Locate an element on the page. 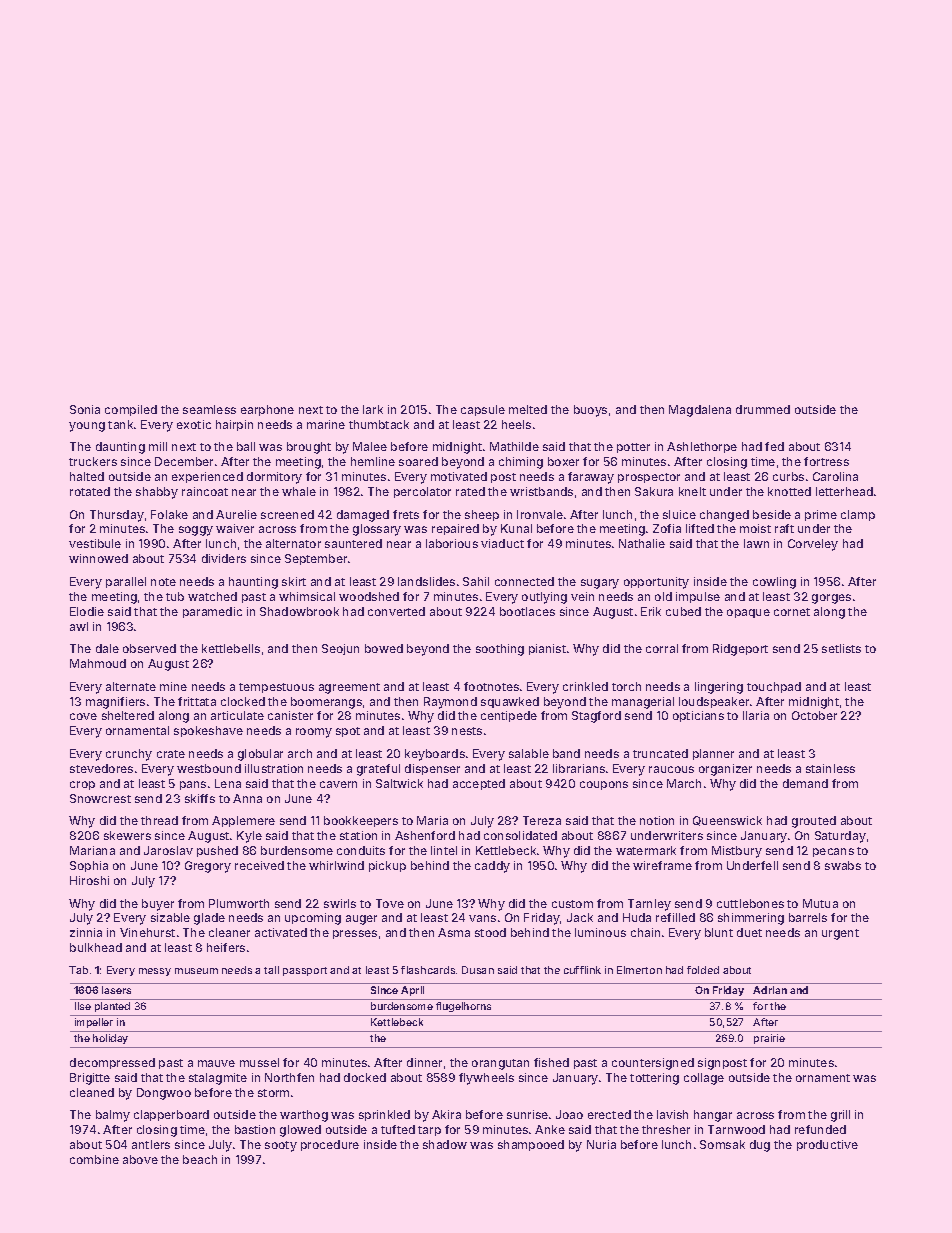 This page has height=1233, width=952. compiled is located at coordinates (131, 410).
